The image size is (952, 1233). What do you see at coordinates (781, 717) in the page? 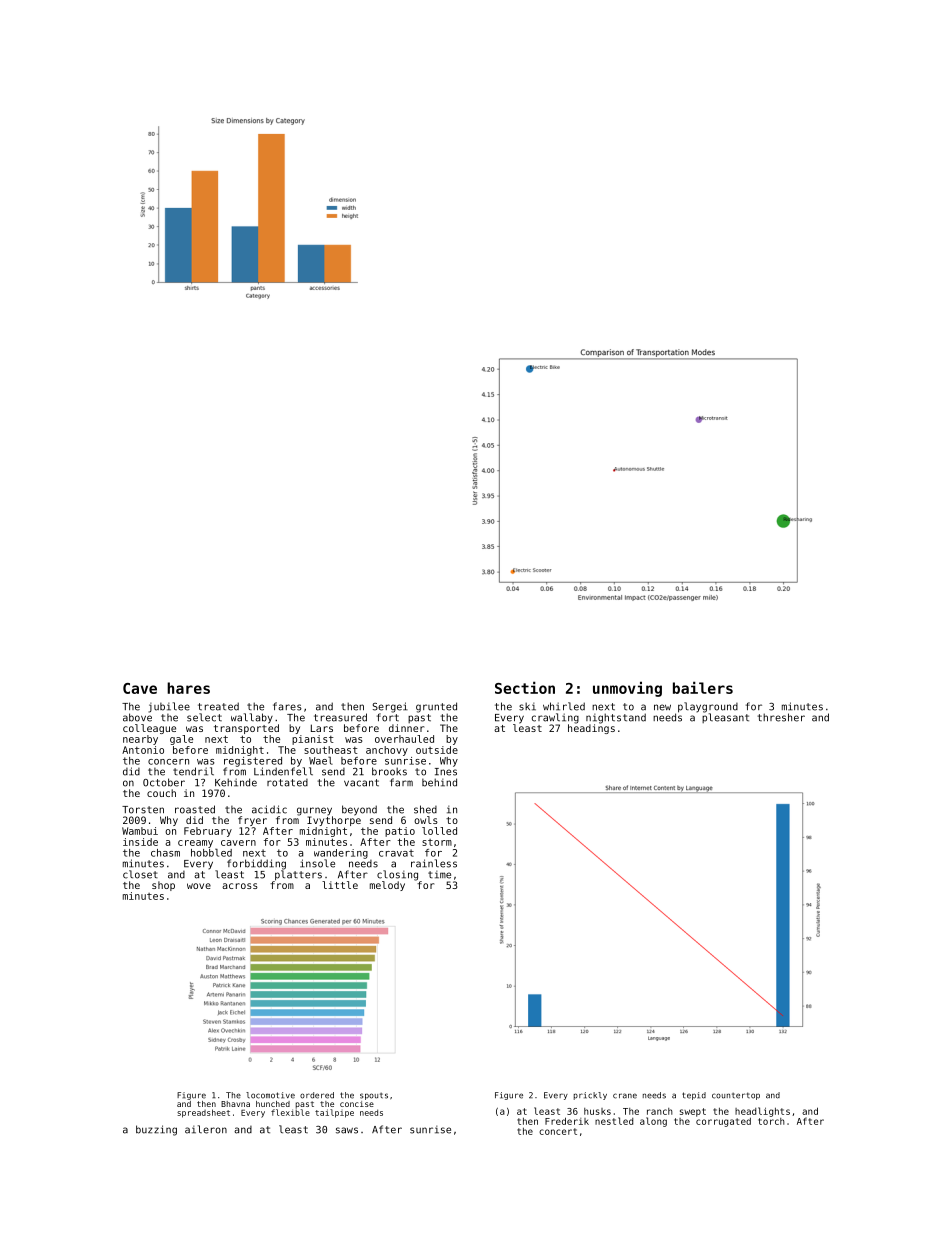
I see `thresher` at bounding box center [781, 717].
